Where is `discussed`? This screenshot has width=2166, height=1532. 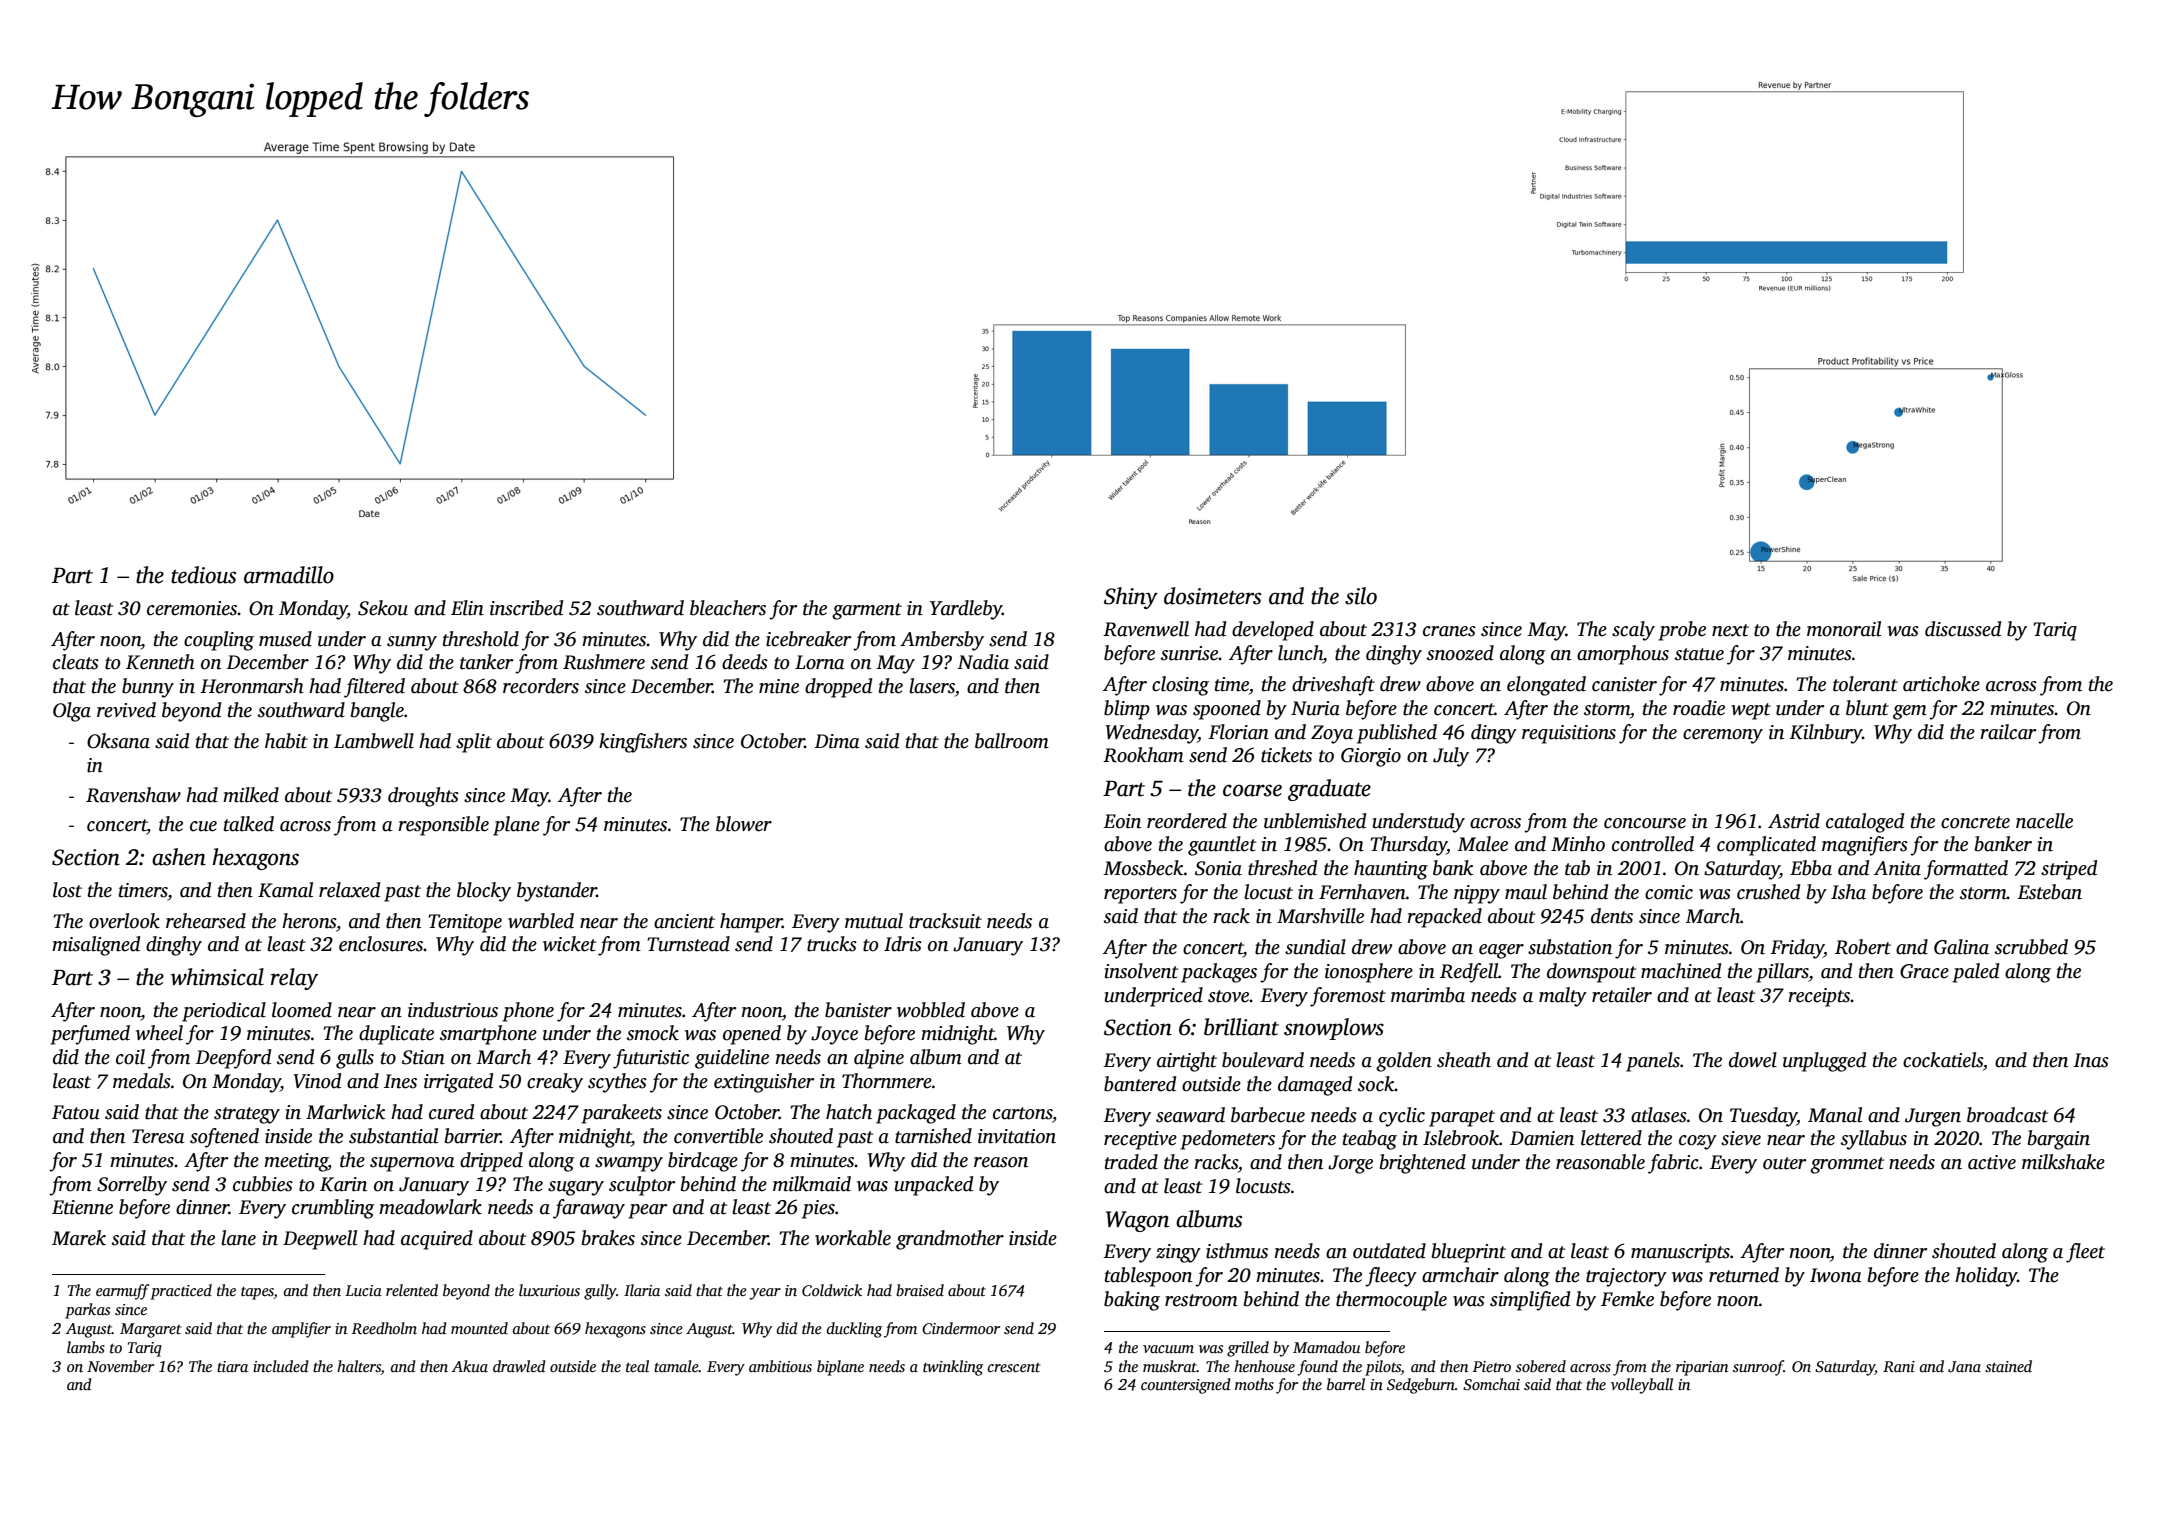
discussed is located at coordinates (1963, 629).
